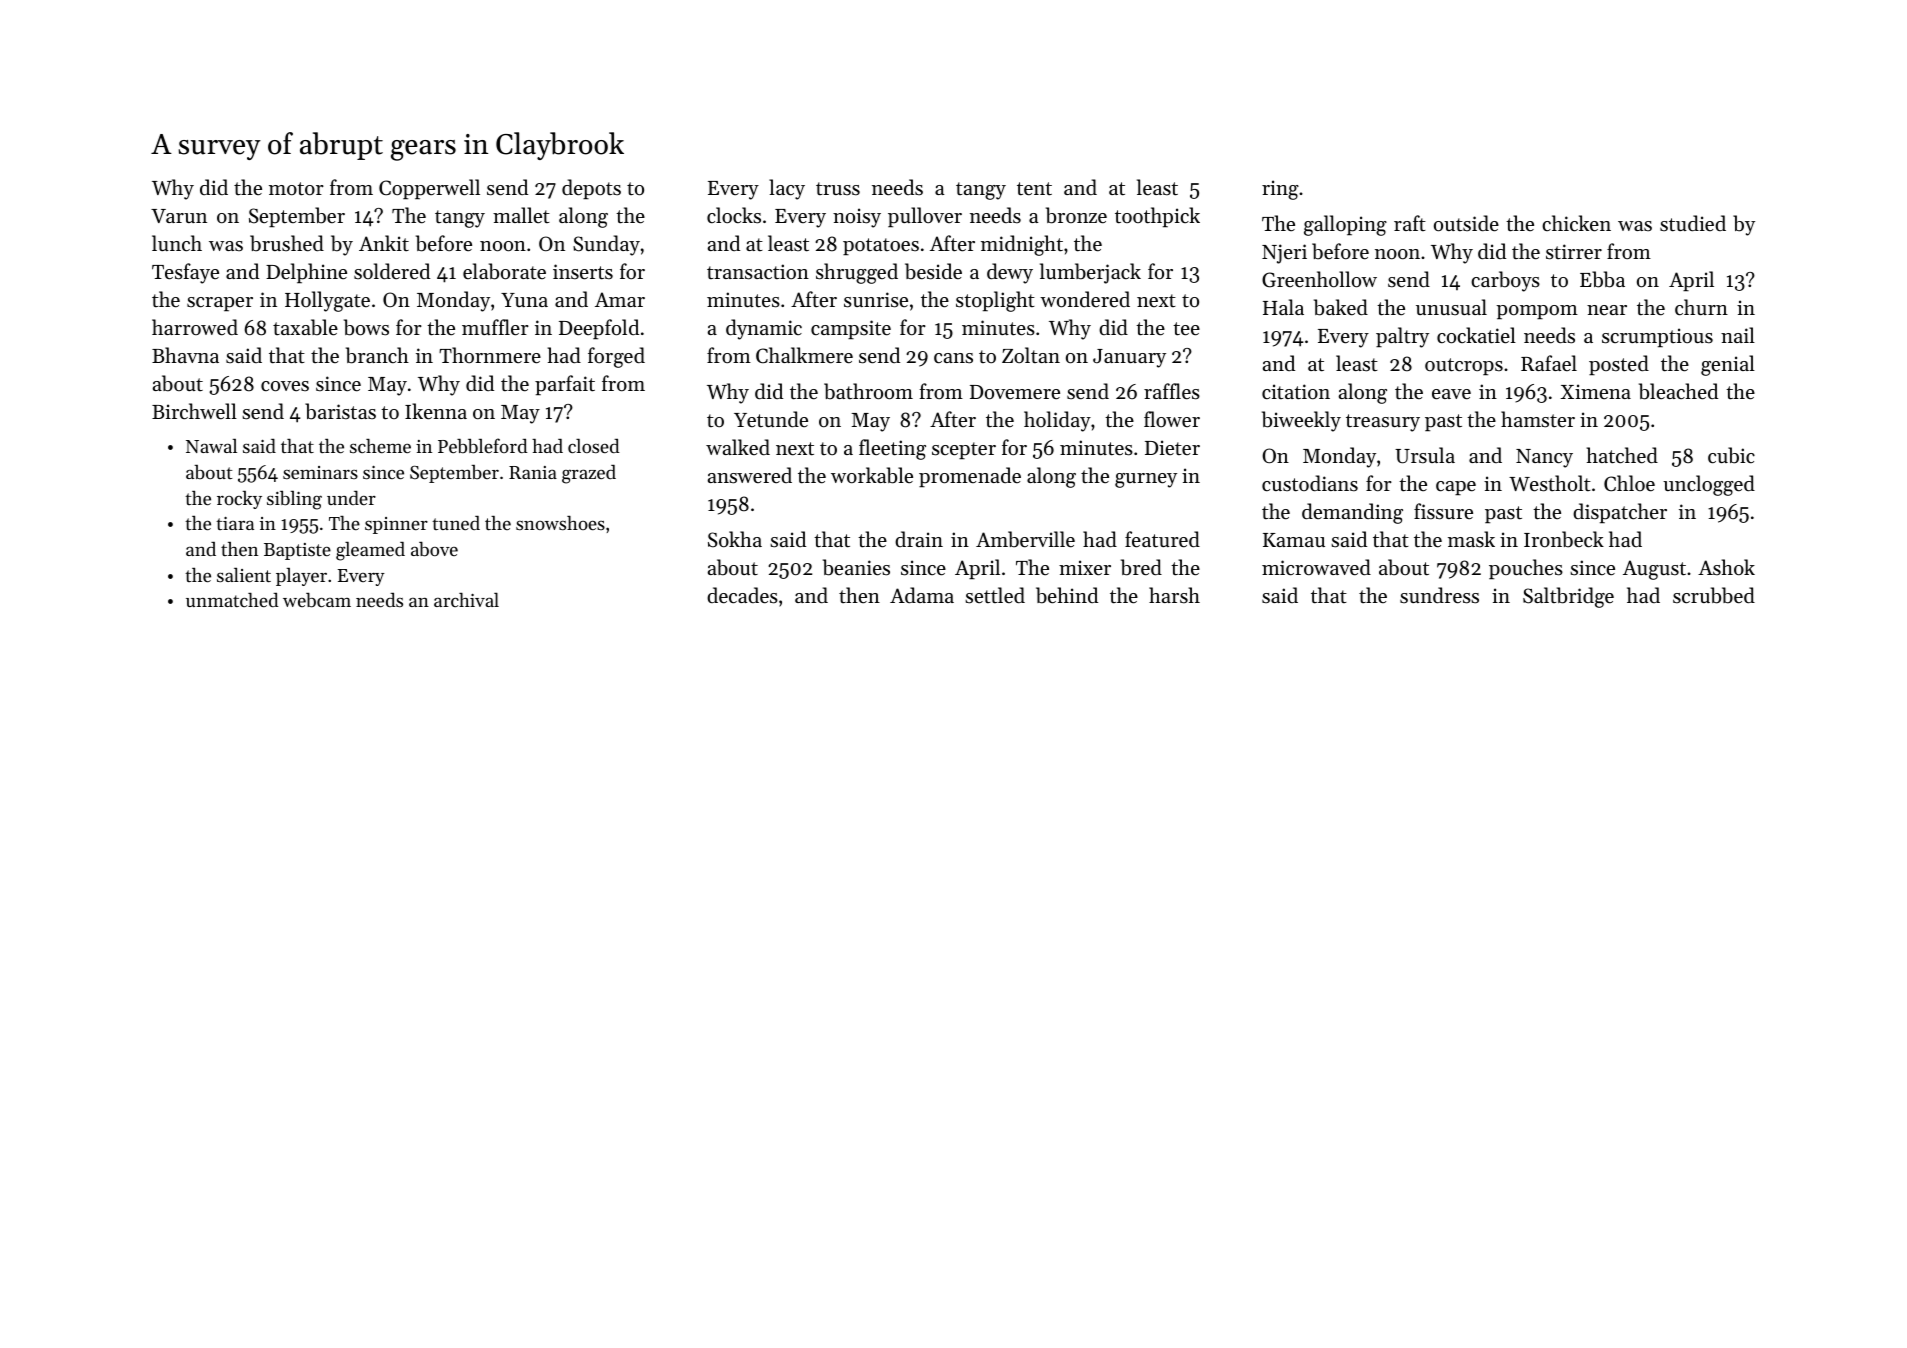 Image resolution: width=1907 pixels, height=1348 pixels. I want to click on bathroom, so click(868, 391).
